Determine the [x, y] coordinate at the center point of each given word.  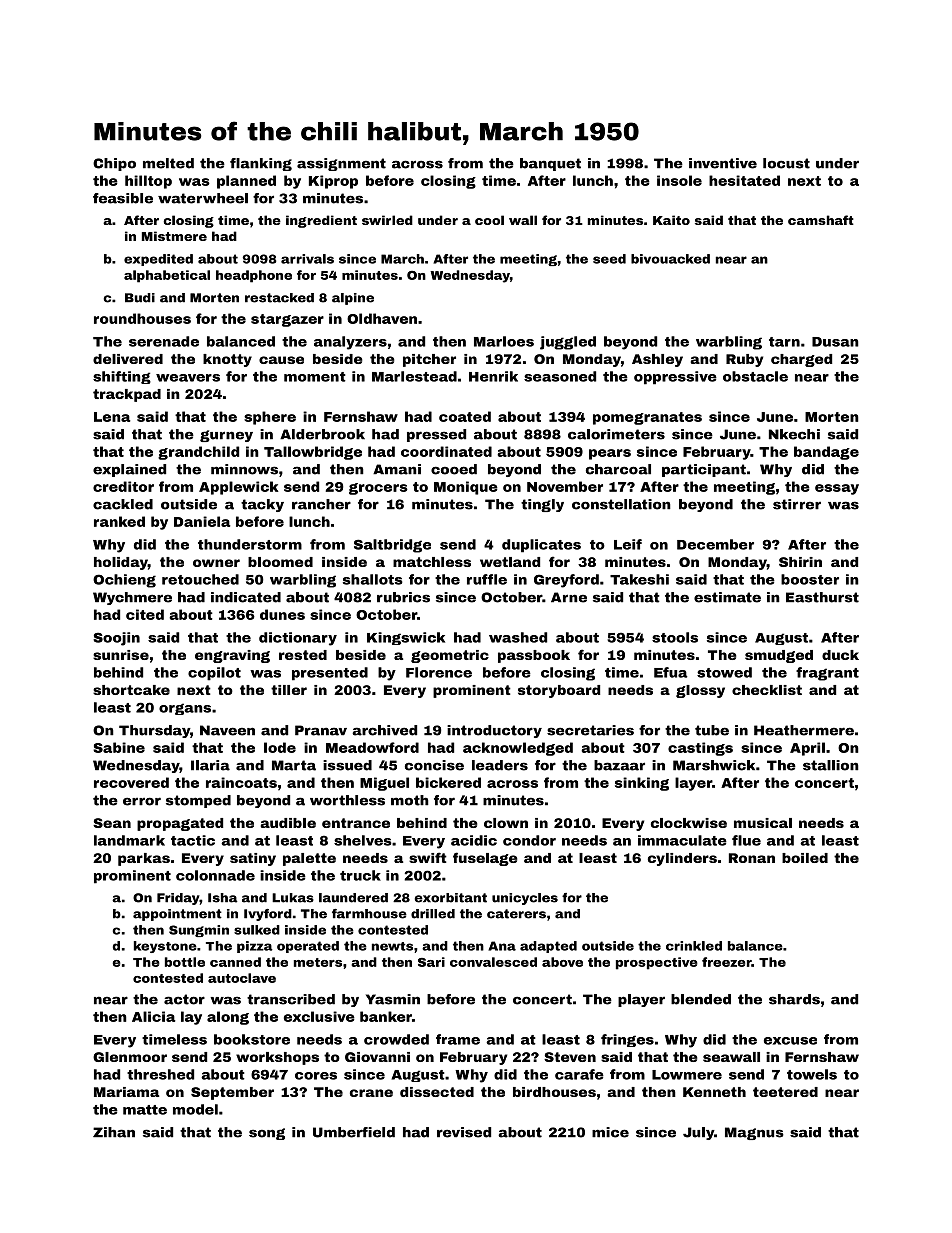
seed [609, 259]
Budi [140, 298]
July [698, 1133]
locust [786, 163]
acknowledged [518, 749]
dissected [437, 1092]
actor [184, 999]
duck [840, 655]
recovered [131, 782]
